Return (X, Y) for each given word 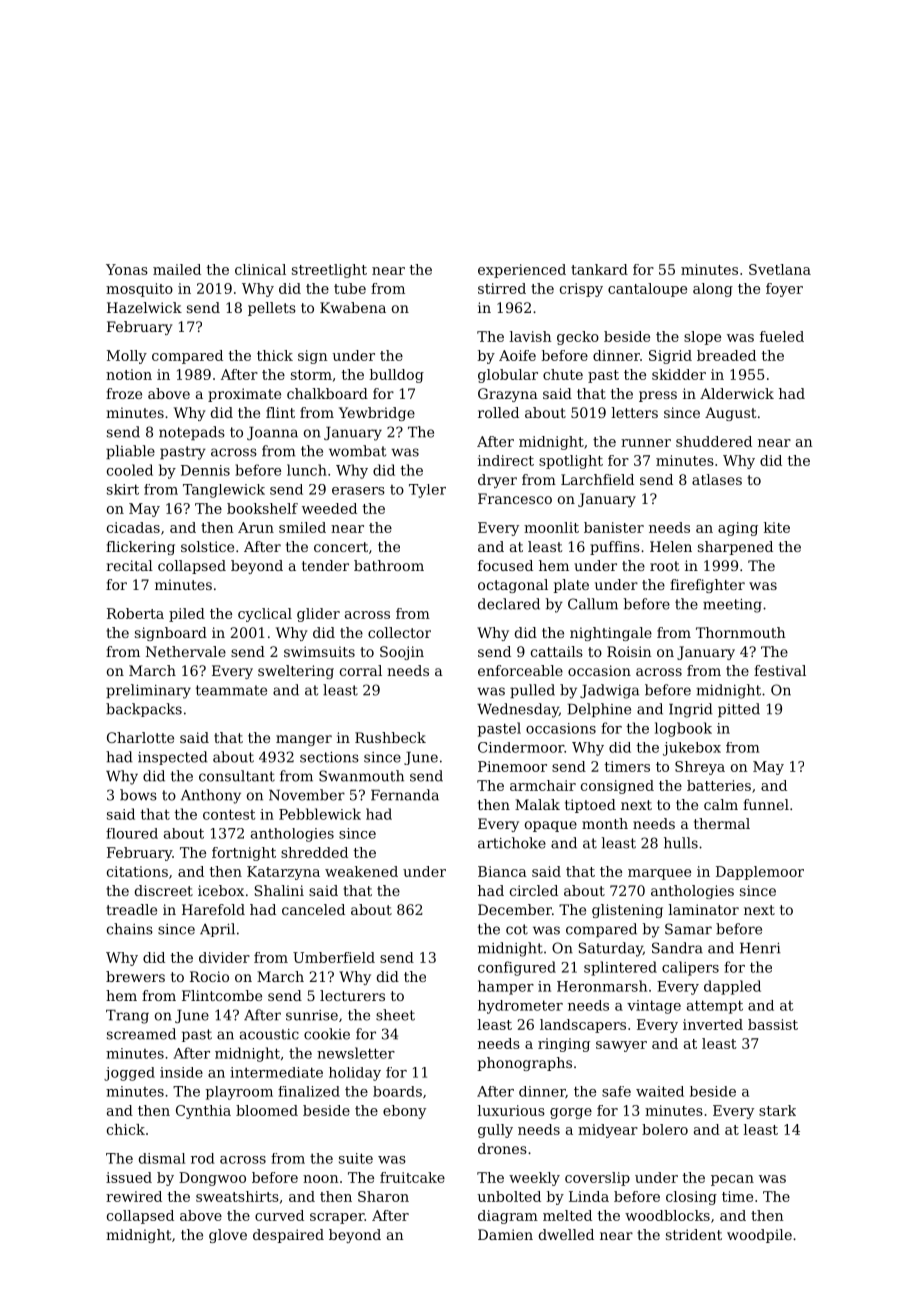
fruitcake (412, 1177)
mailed (177, 269)
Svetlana (780, 269)
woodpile (759, 1236)
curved (279, 1215)
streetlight (329, 271)
